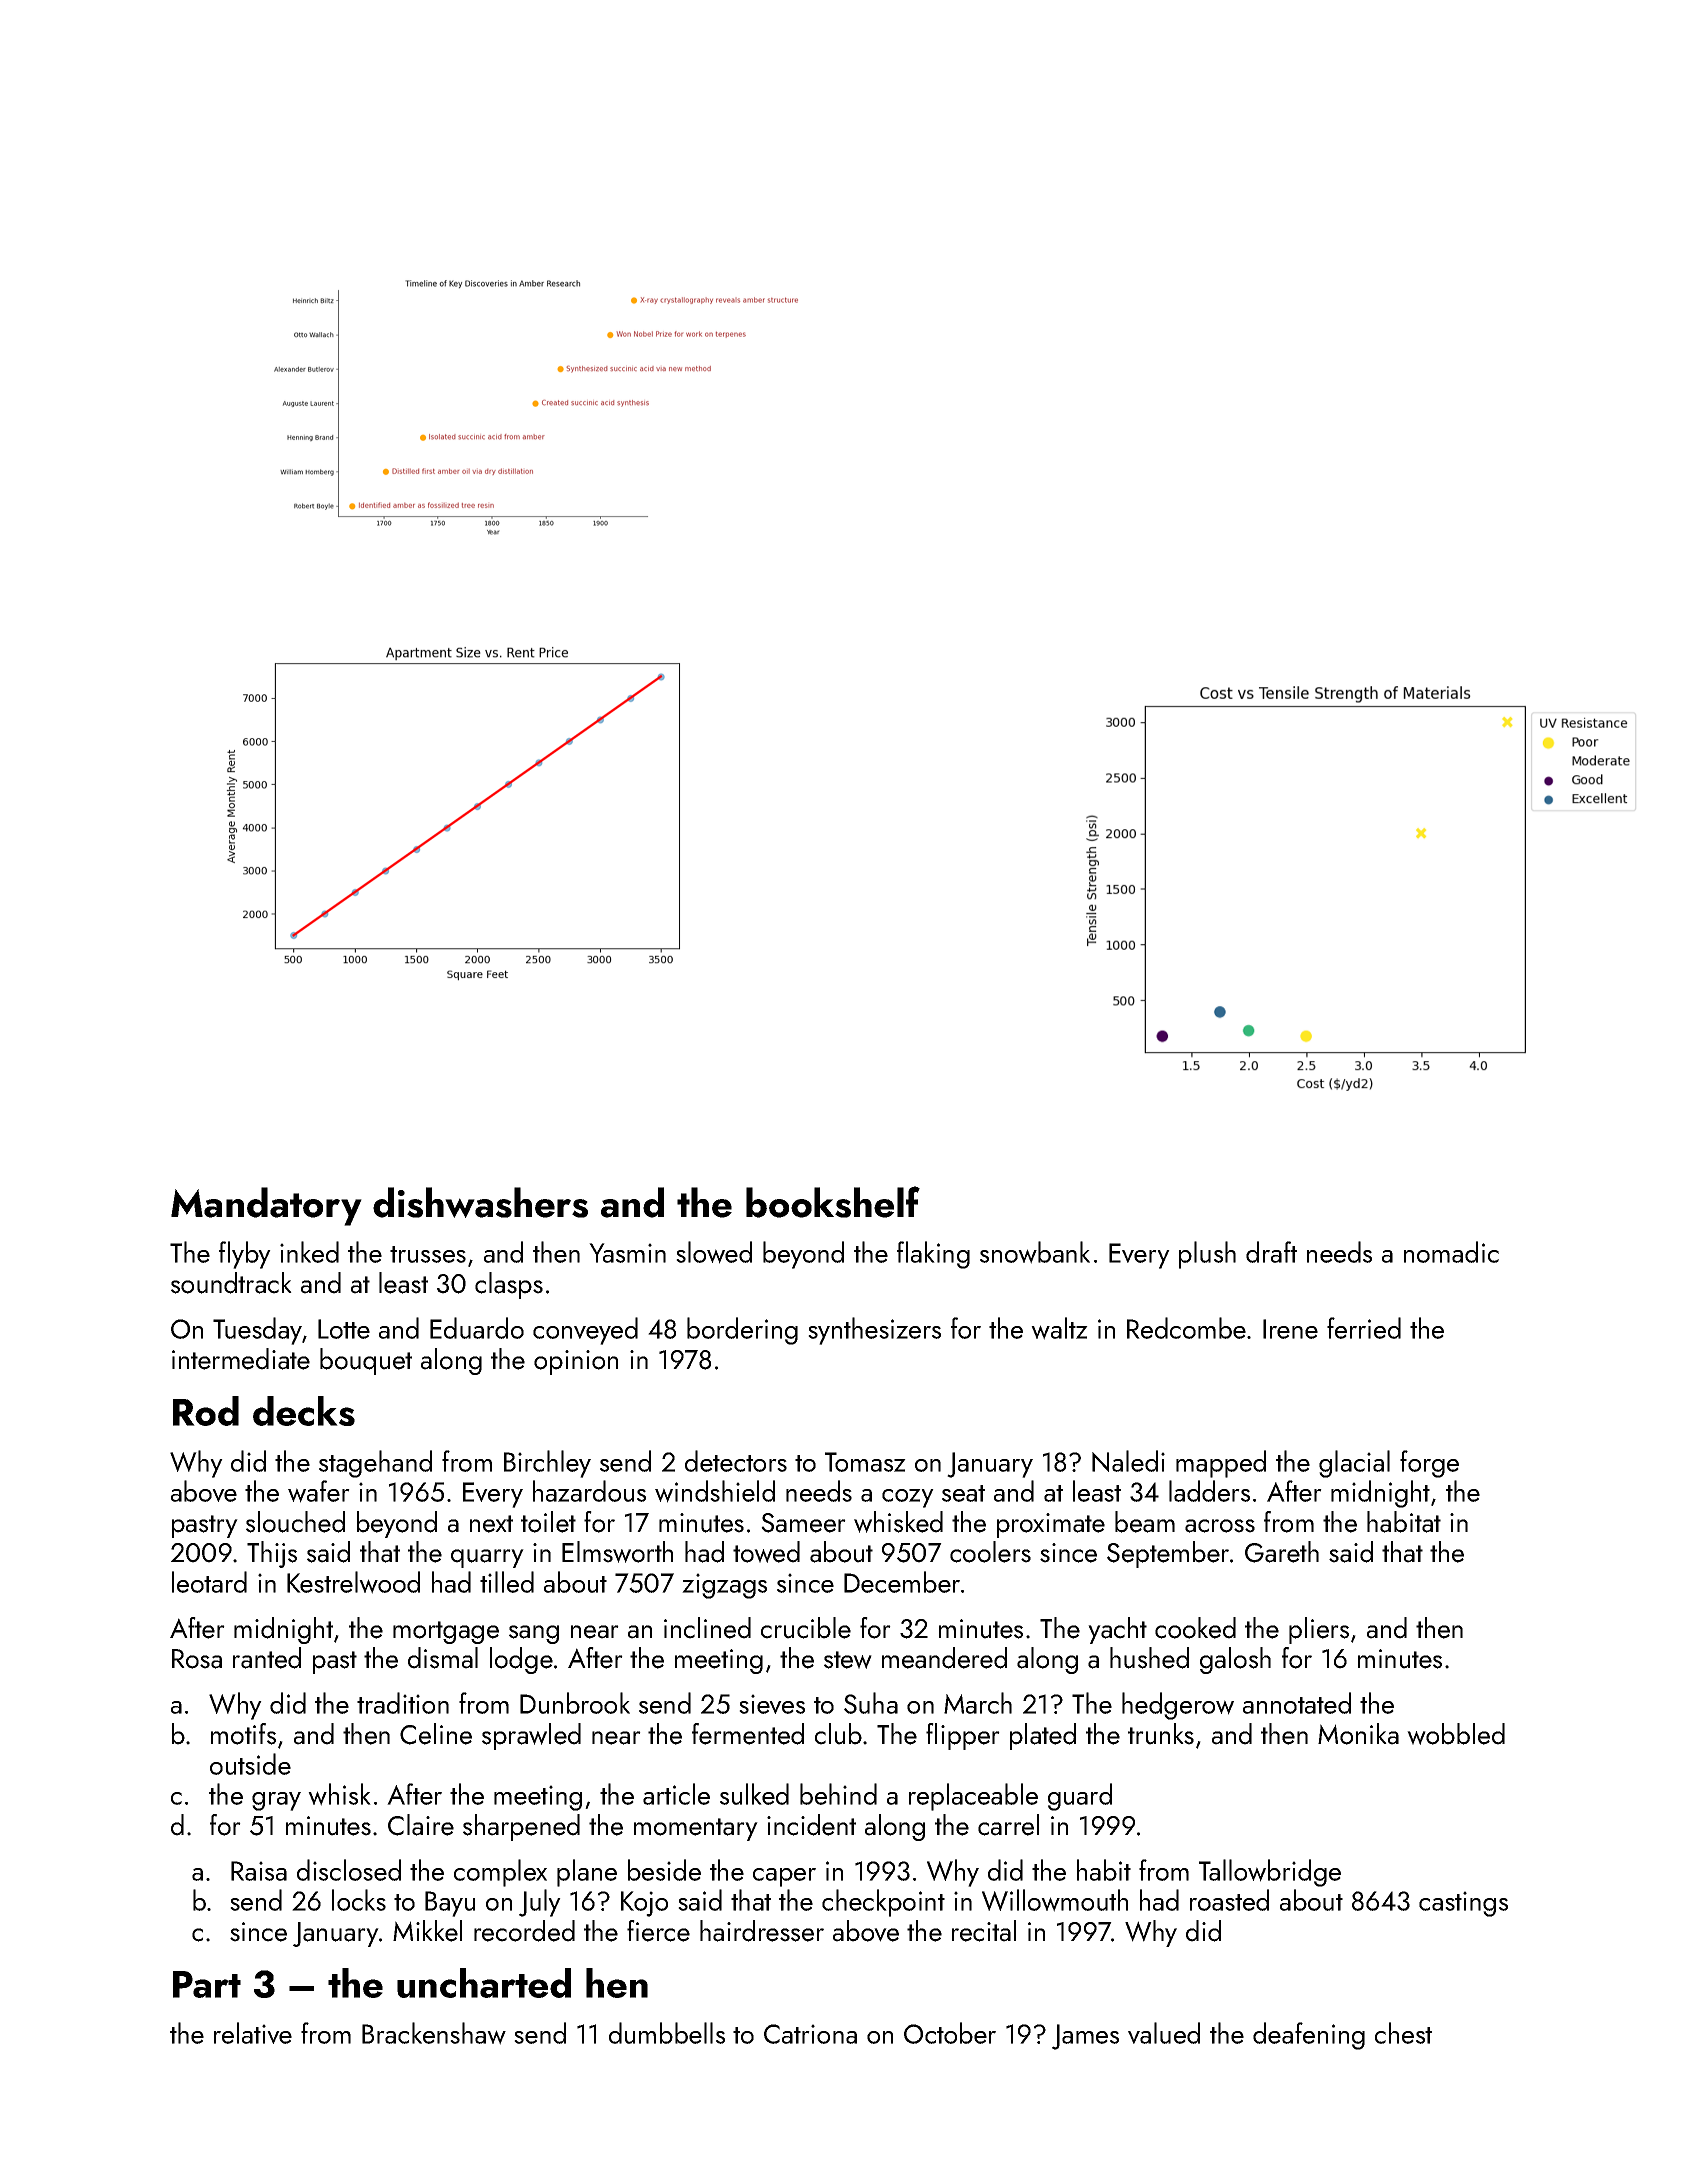 Image resolution: width=1683 pixels, height=2178 pixels. What do you see at coordinates (243, 1734) in the screenshot?
I see `motifs` at bounding box center [243, 1734].
